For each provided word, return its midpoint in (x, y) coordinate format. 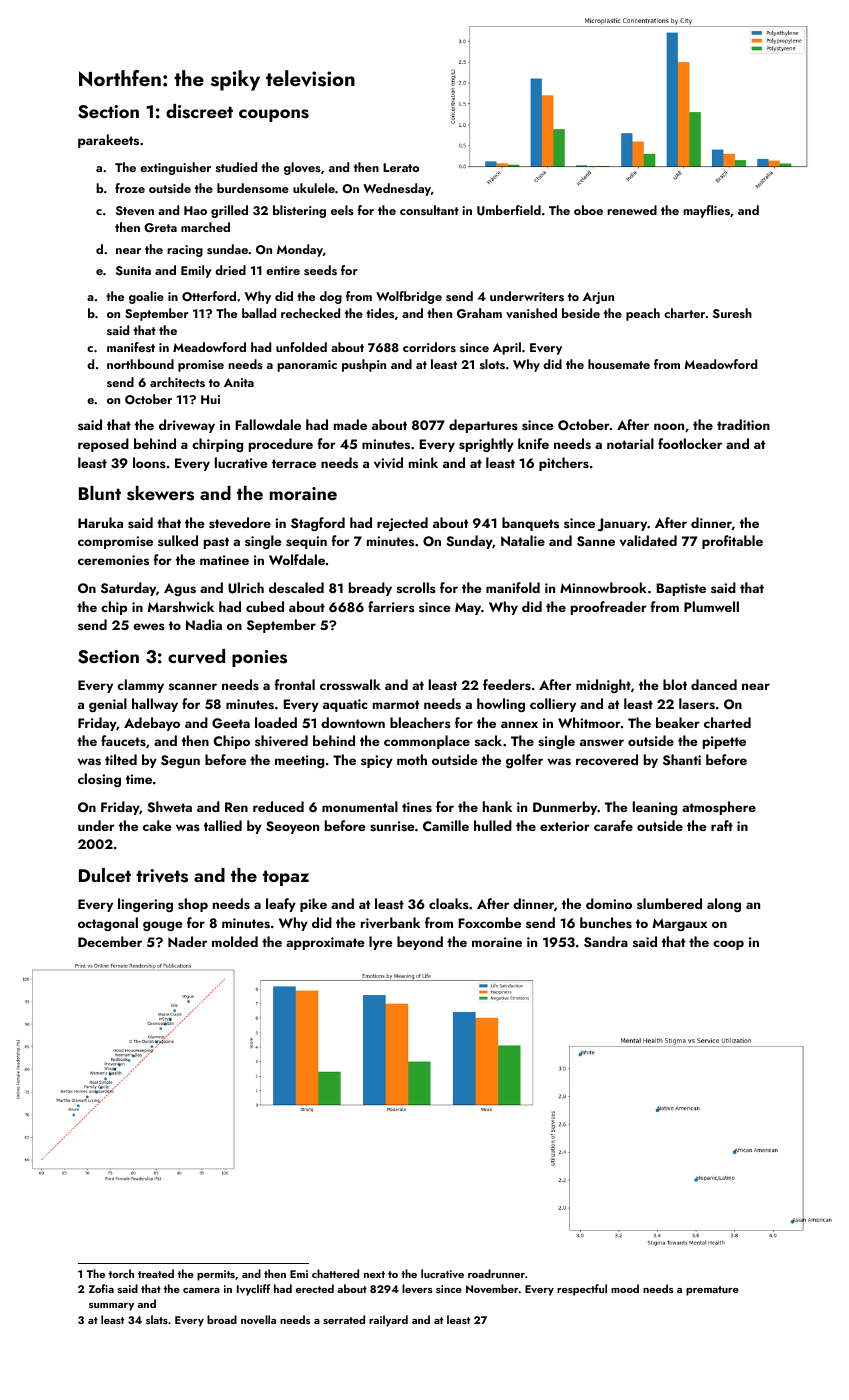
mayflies (706, 211)
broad (222, 1319)
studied (236, 167)
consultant (429, 210)
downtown (353, 722)
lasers (697, 703)
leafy (281, 905)
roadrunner (496, 1273)
